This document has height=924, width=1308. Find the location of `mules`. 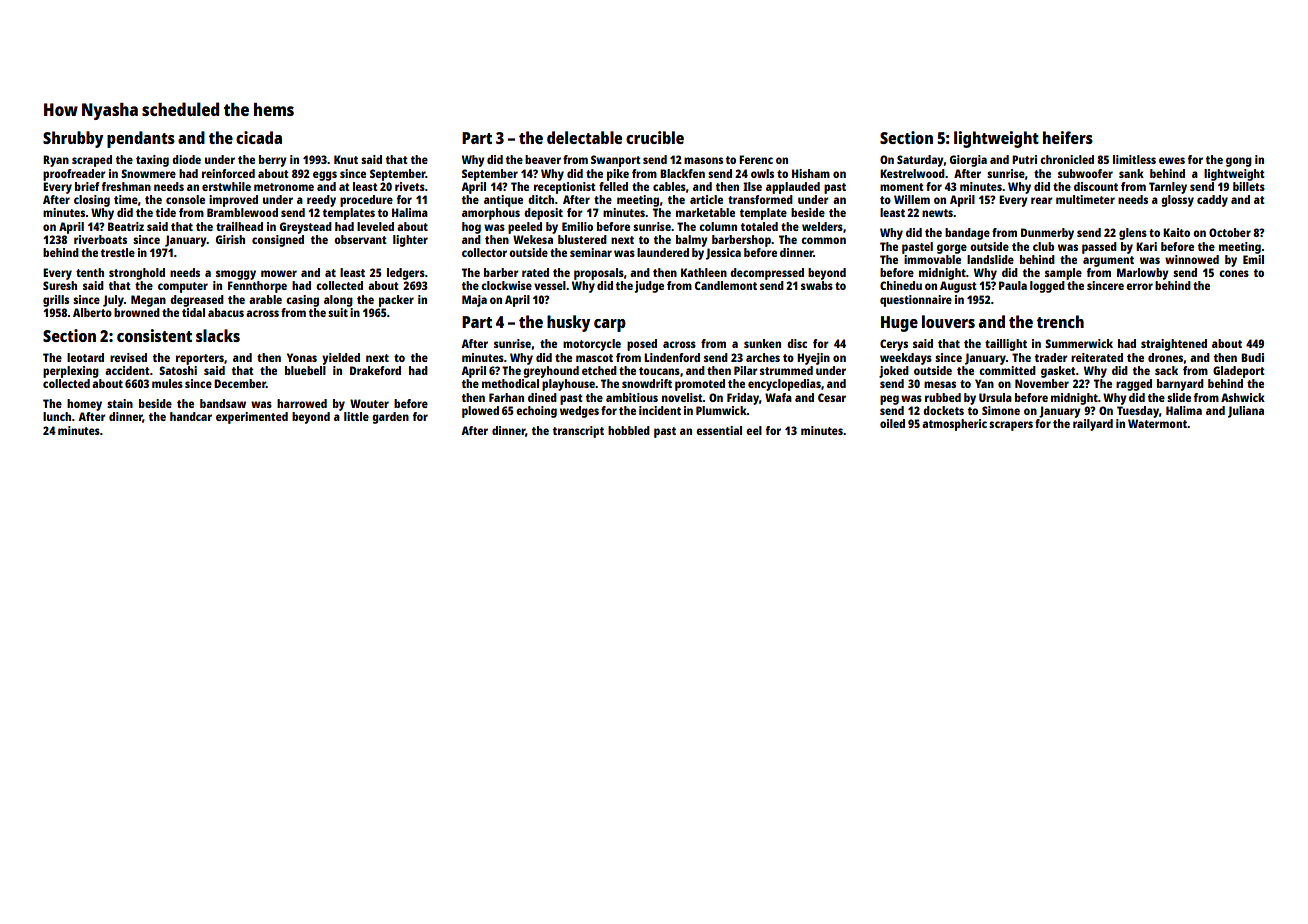

mules is located at coordinates (167, 383).
